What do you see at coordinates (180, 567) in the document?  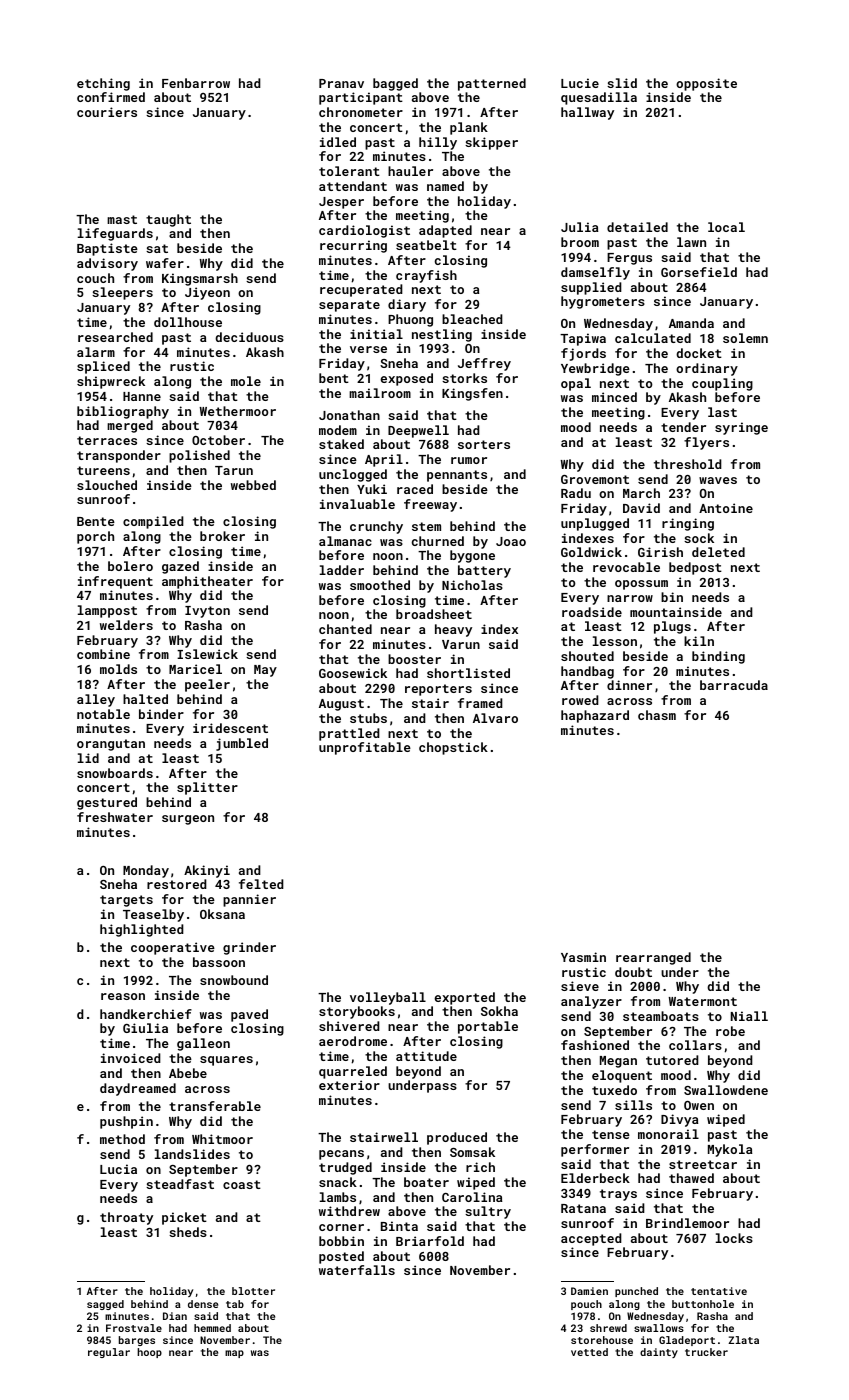 I see `gazed` at bounding box center [180, 567].
